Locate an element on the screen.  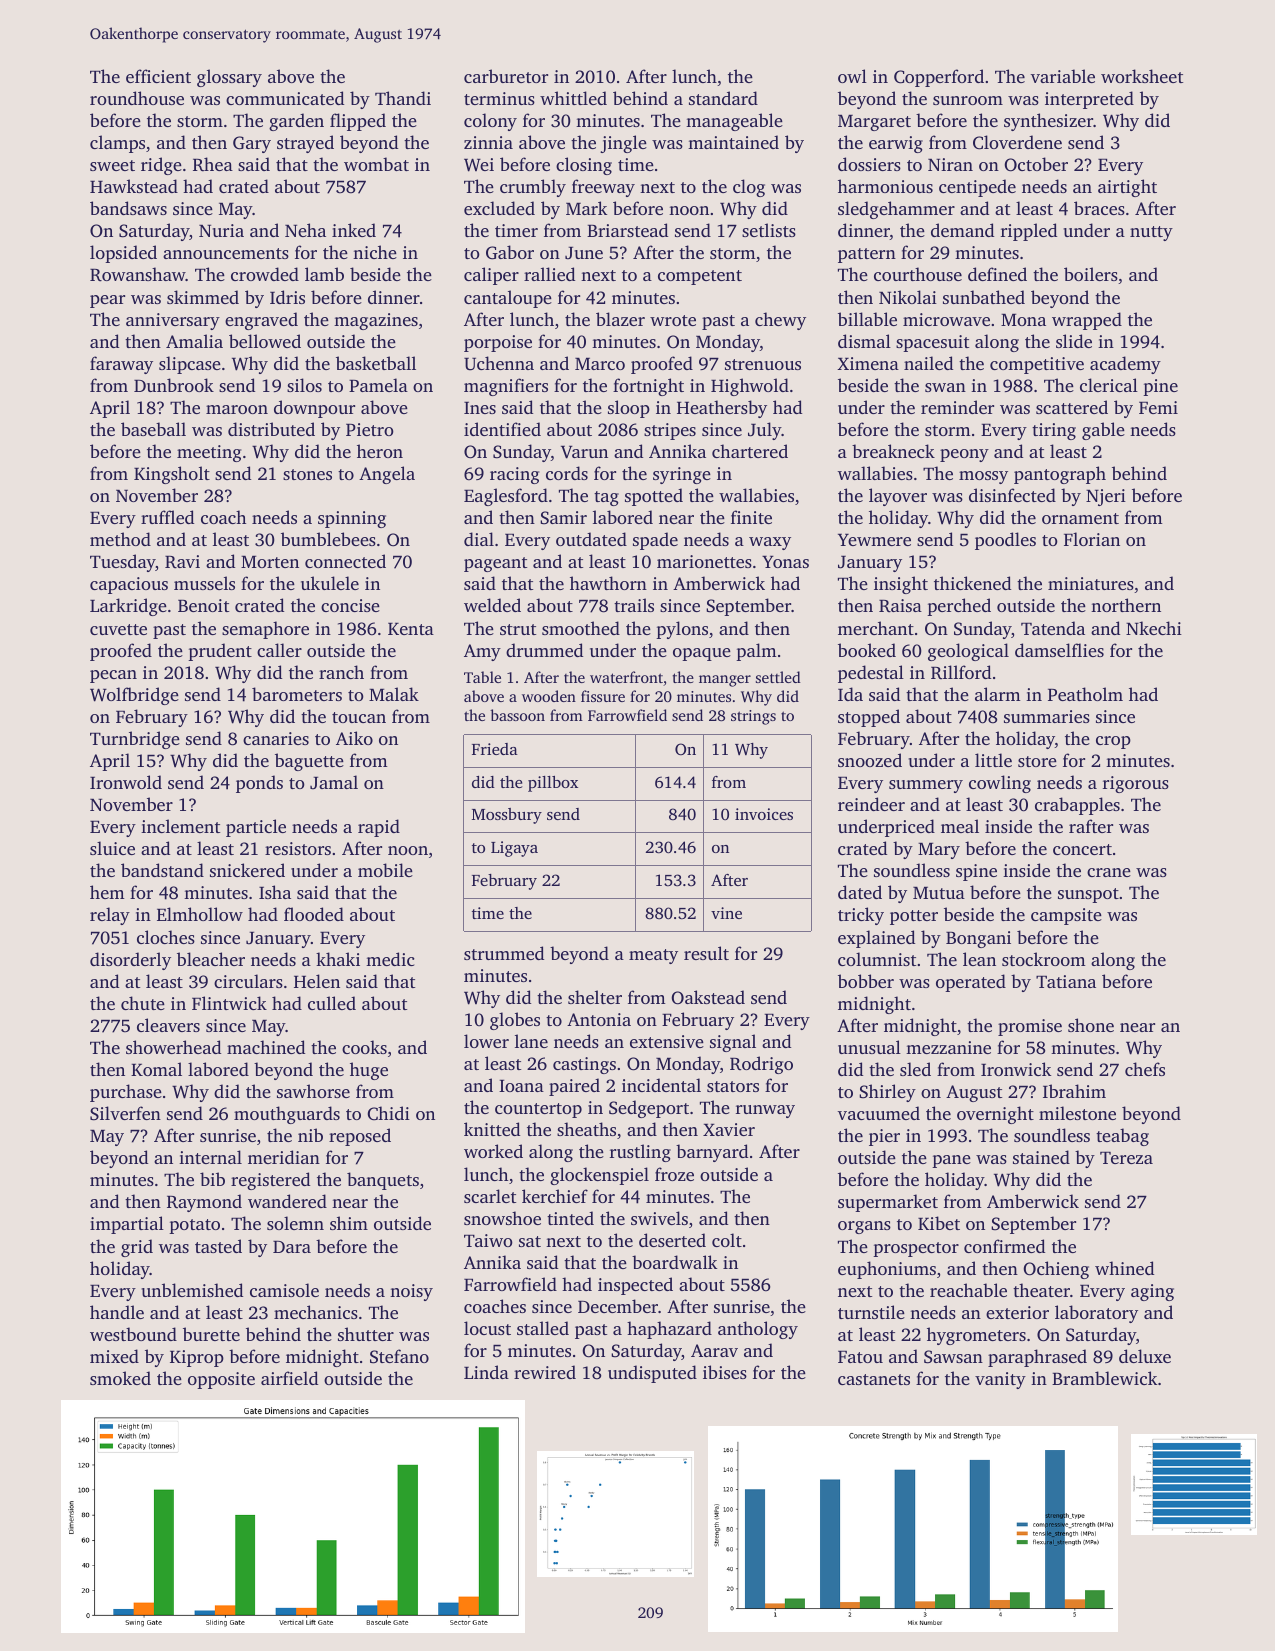
reposed is located at coordinates (360, 1137).
